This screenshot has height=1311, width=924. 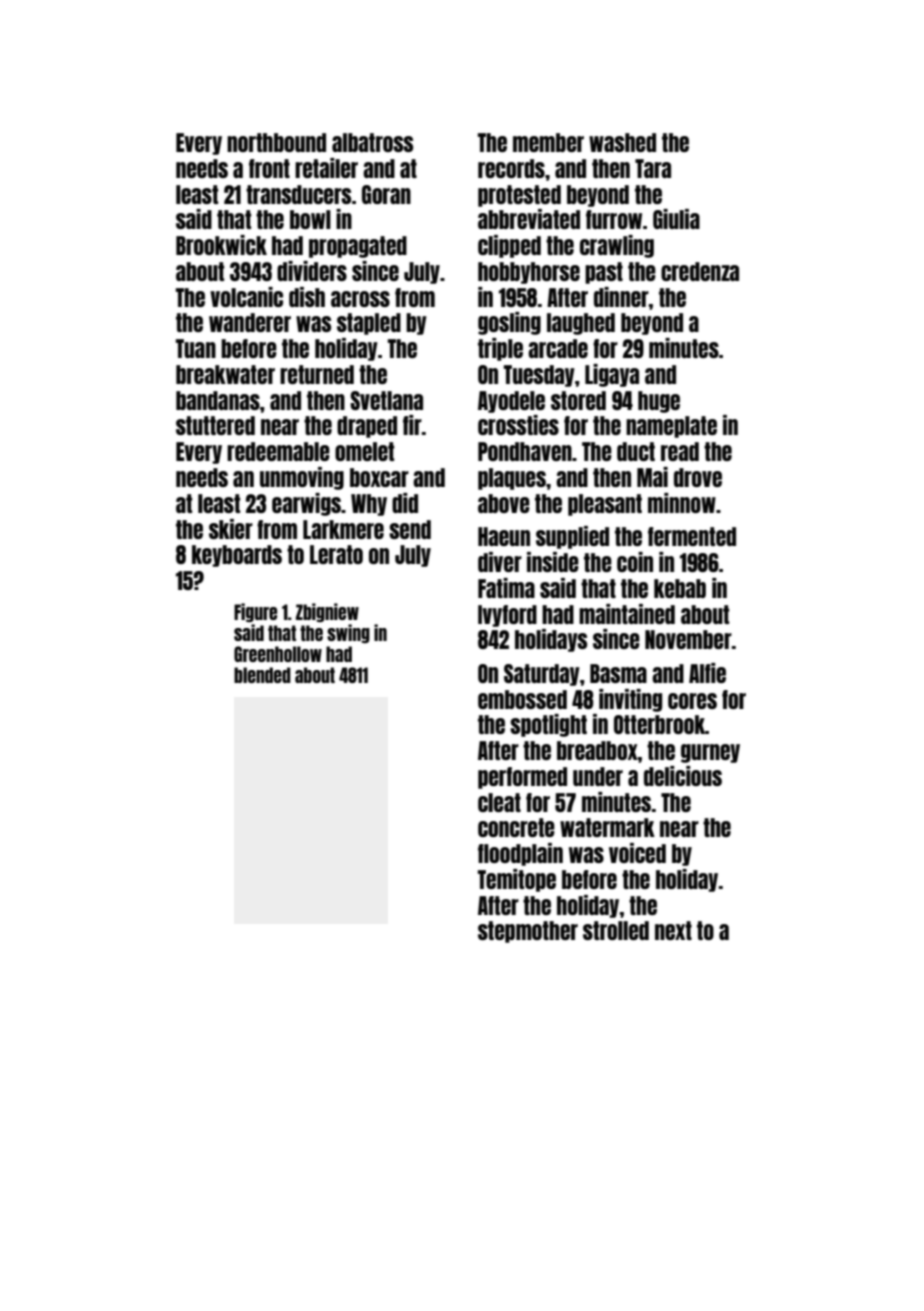 What do you see at coordinates (621, 297) in the screenshot?
I see `dinner` at bounding box center [621, 297].
